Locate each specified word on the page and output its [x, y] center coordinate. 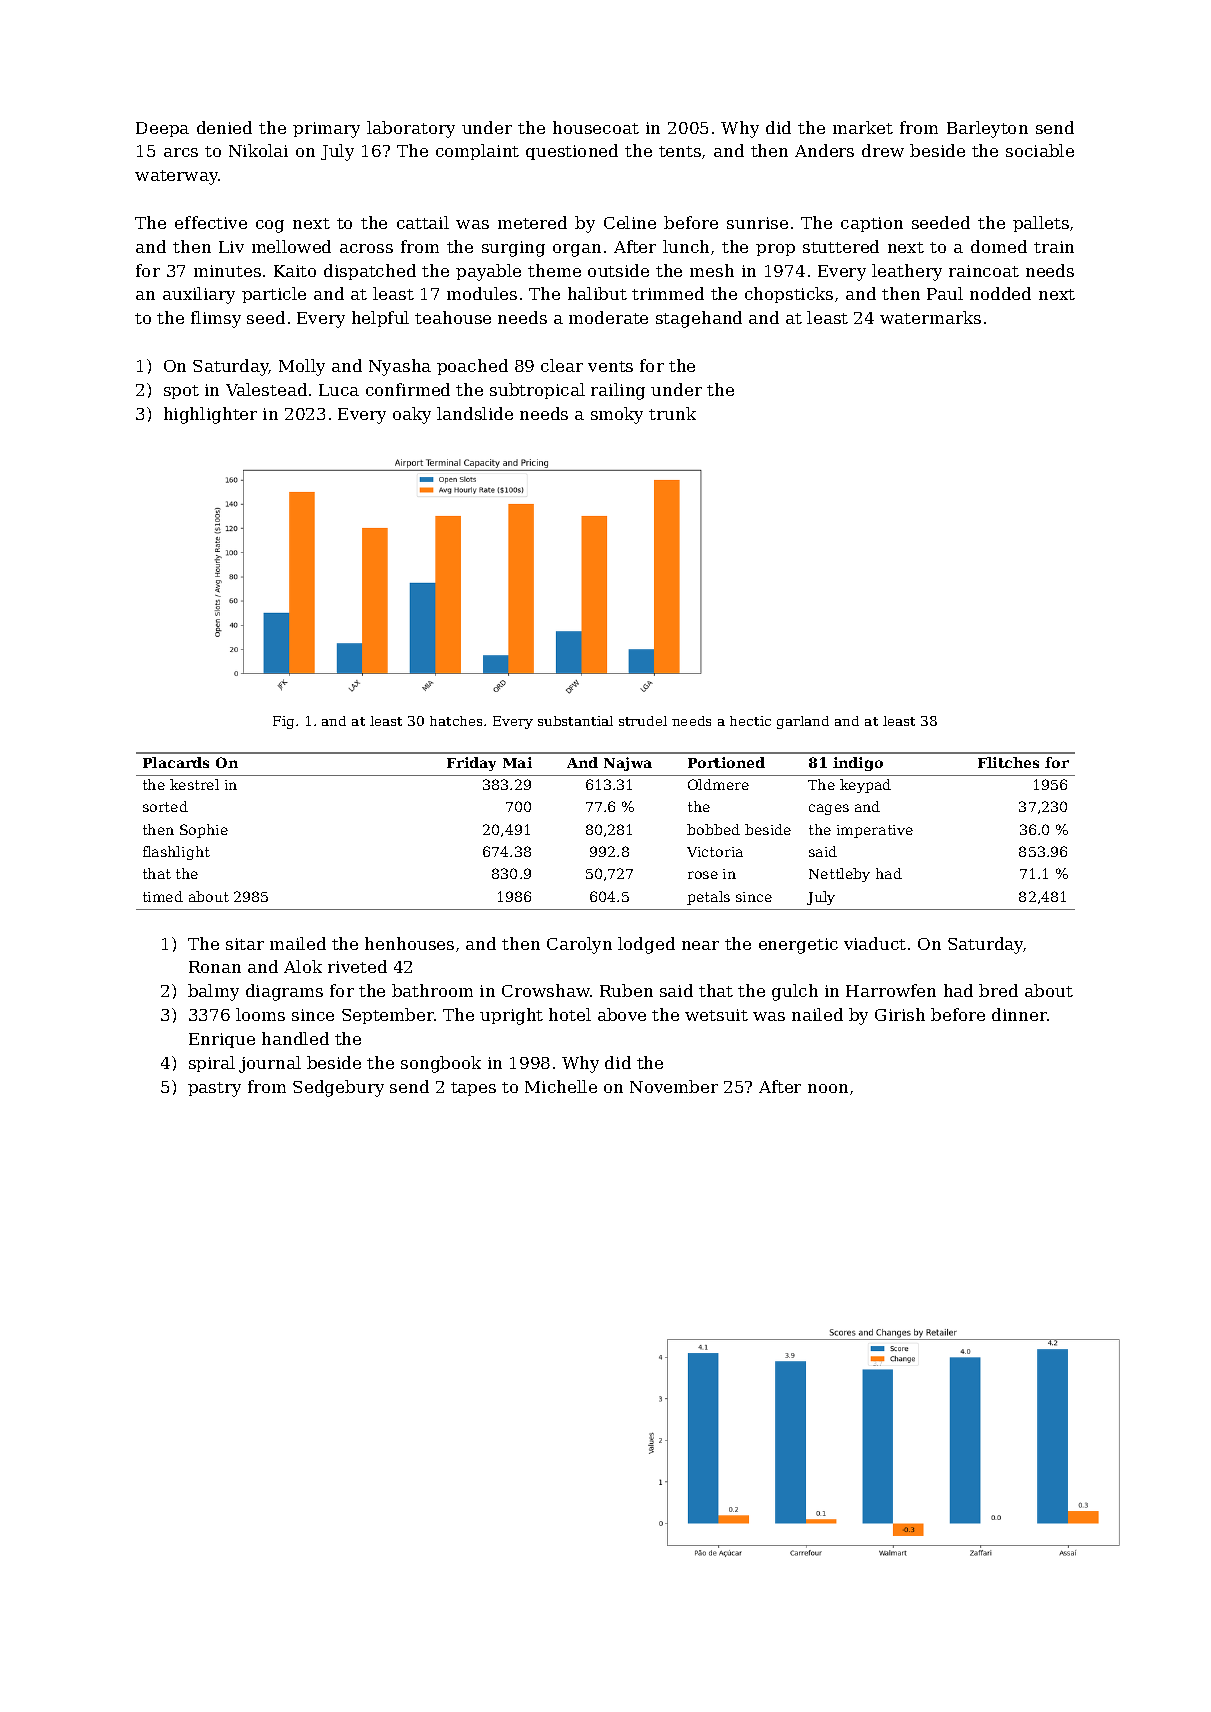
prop [775, 250]
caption [872, 224]
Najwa [628, 764]
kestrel [194, 784]
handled [295, 1038]
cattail [423, 222]
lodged [646, 945]
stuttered [841, 246]
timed [163, 896]
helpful [380, 319]
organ [577, 250]
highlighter [210, 415]
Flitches [1008, 762]
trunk [672, 413]
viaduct [875, 943]
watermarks [930, 317]
